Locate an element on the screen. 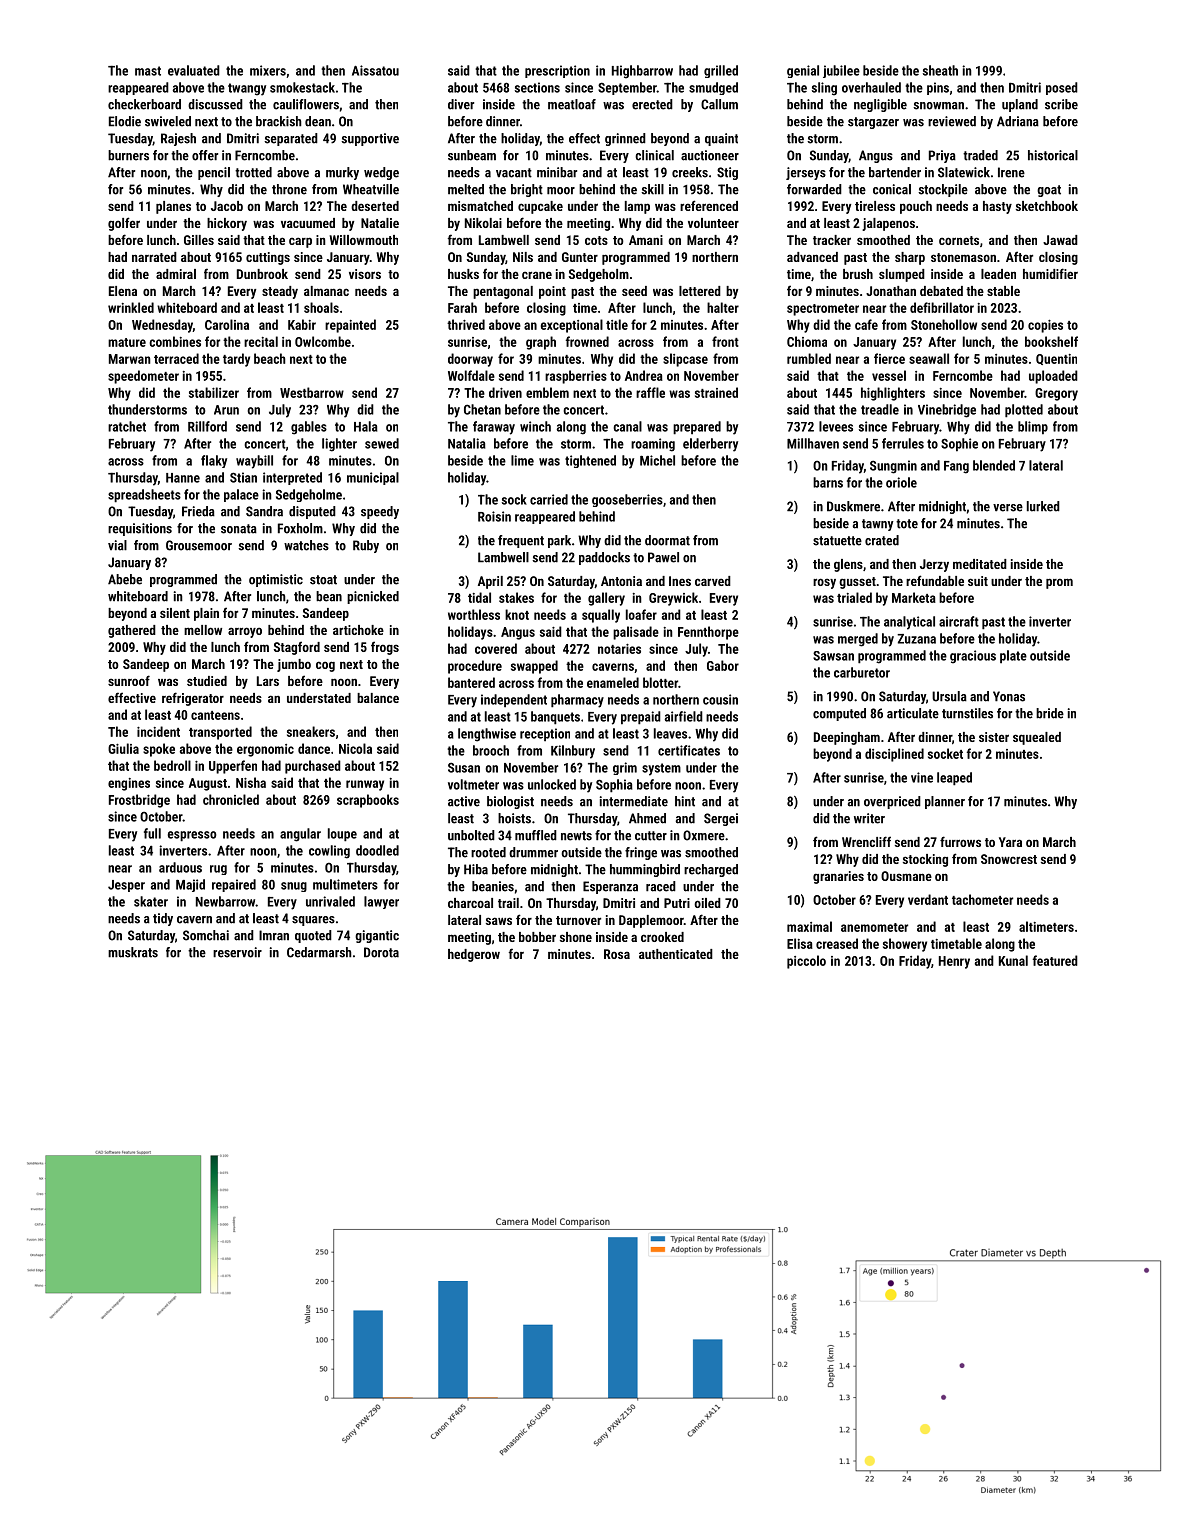  vial is located at coordinates (117, 545).
